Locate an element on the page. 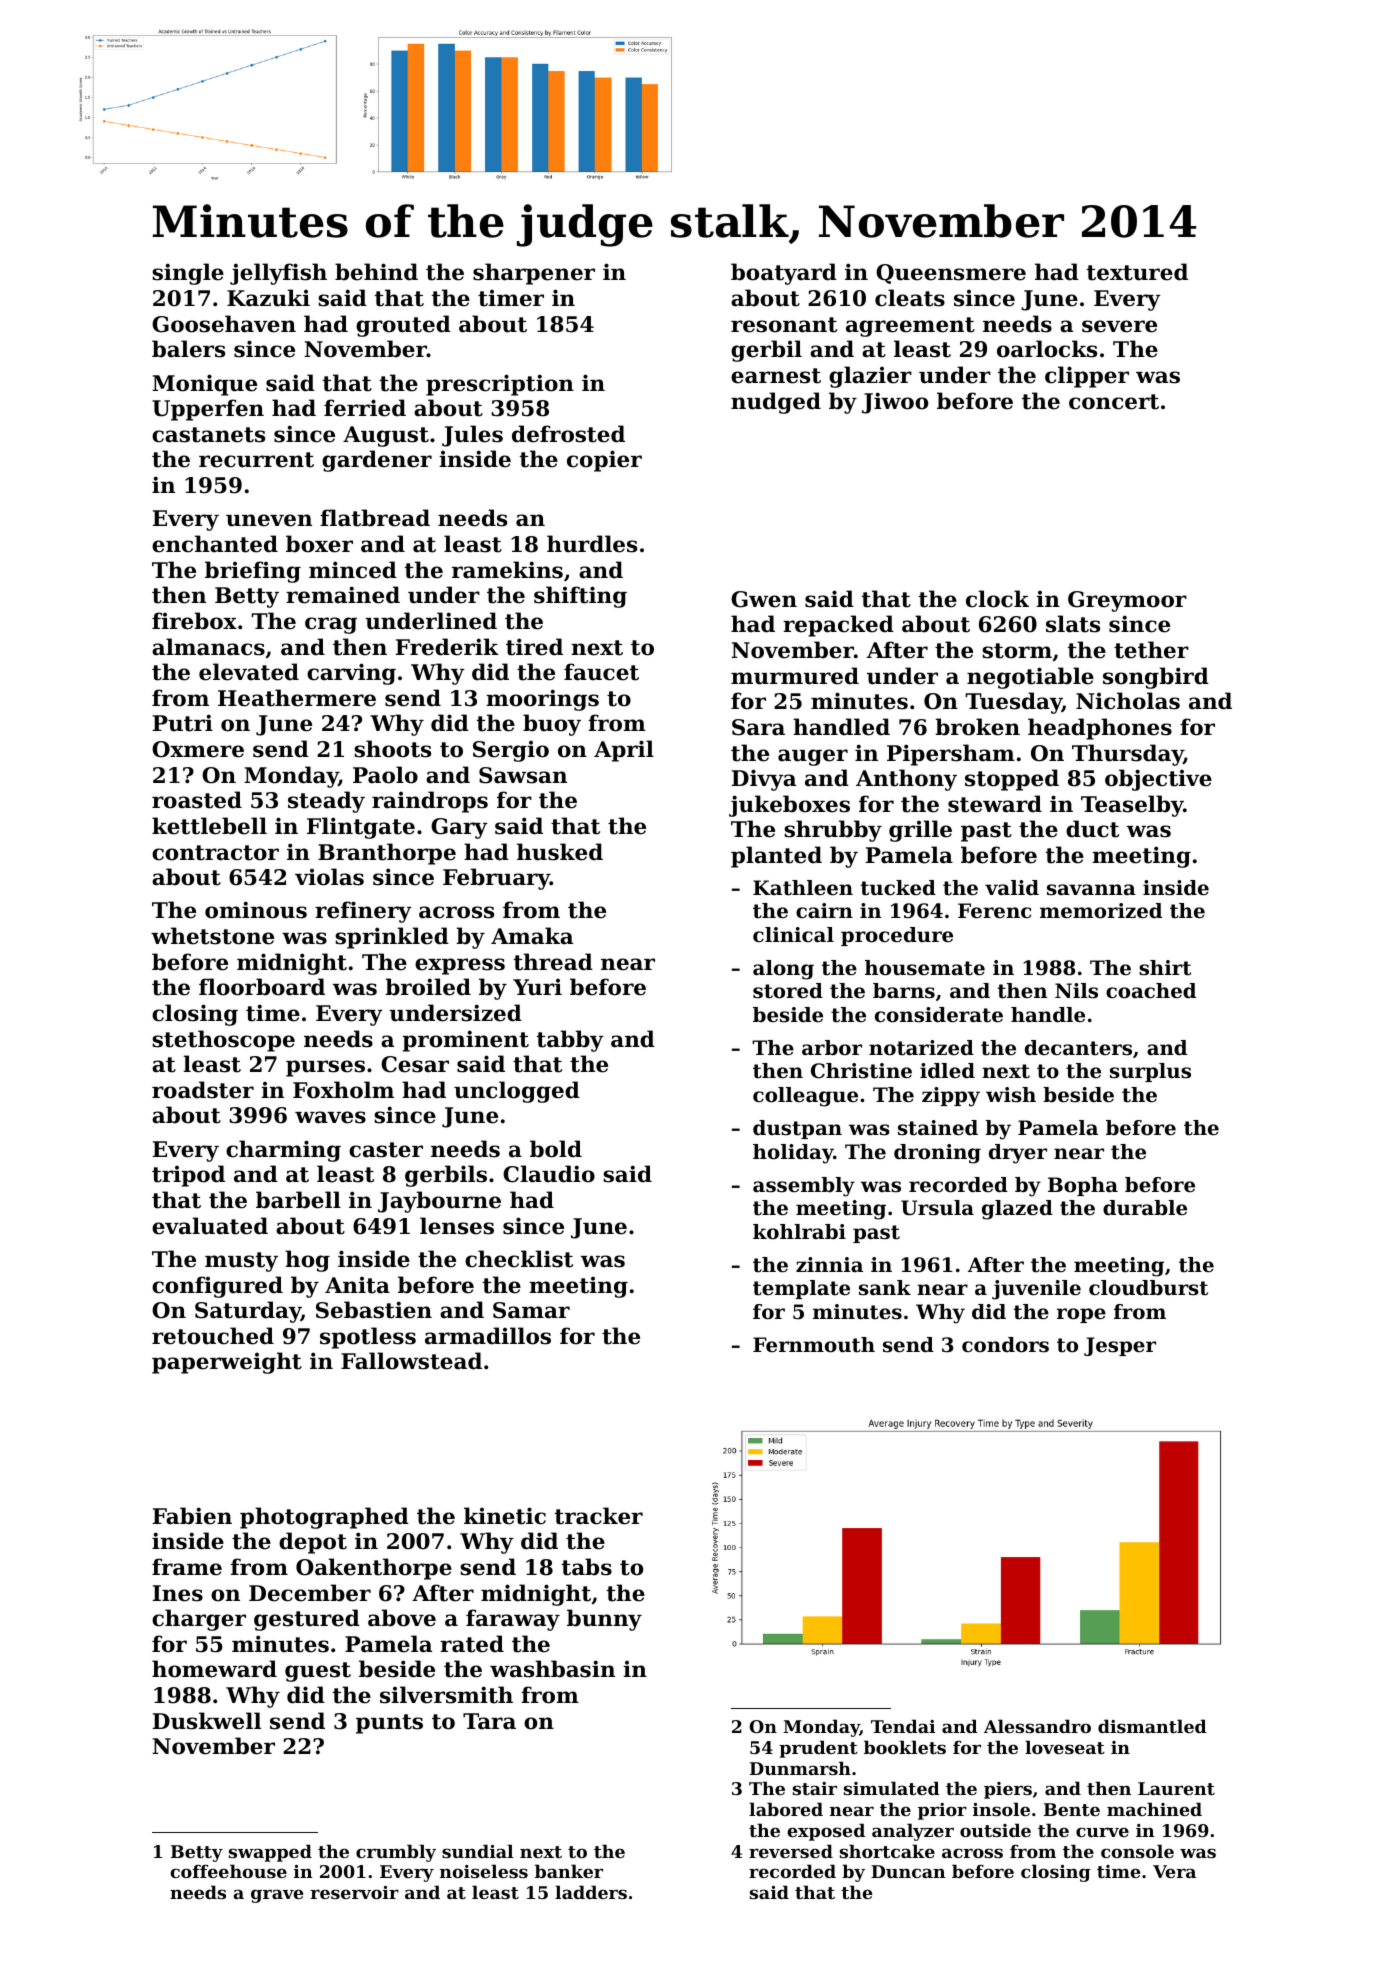  Fernmouth is located at coordinates (814, 1345).
